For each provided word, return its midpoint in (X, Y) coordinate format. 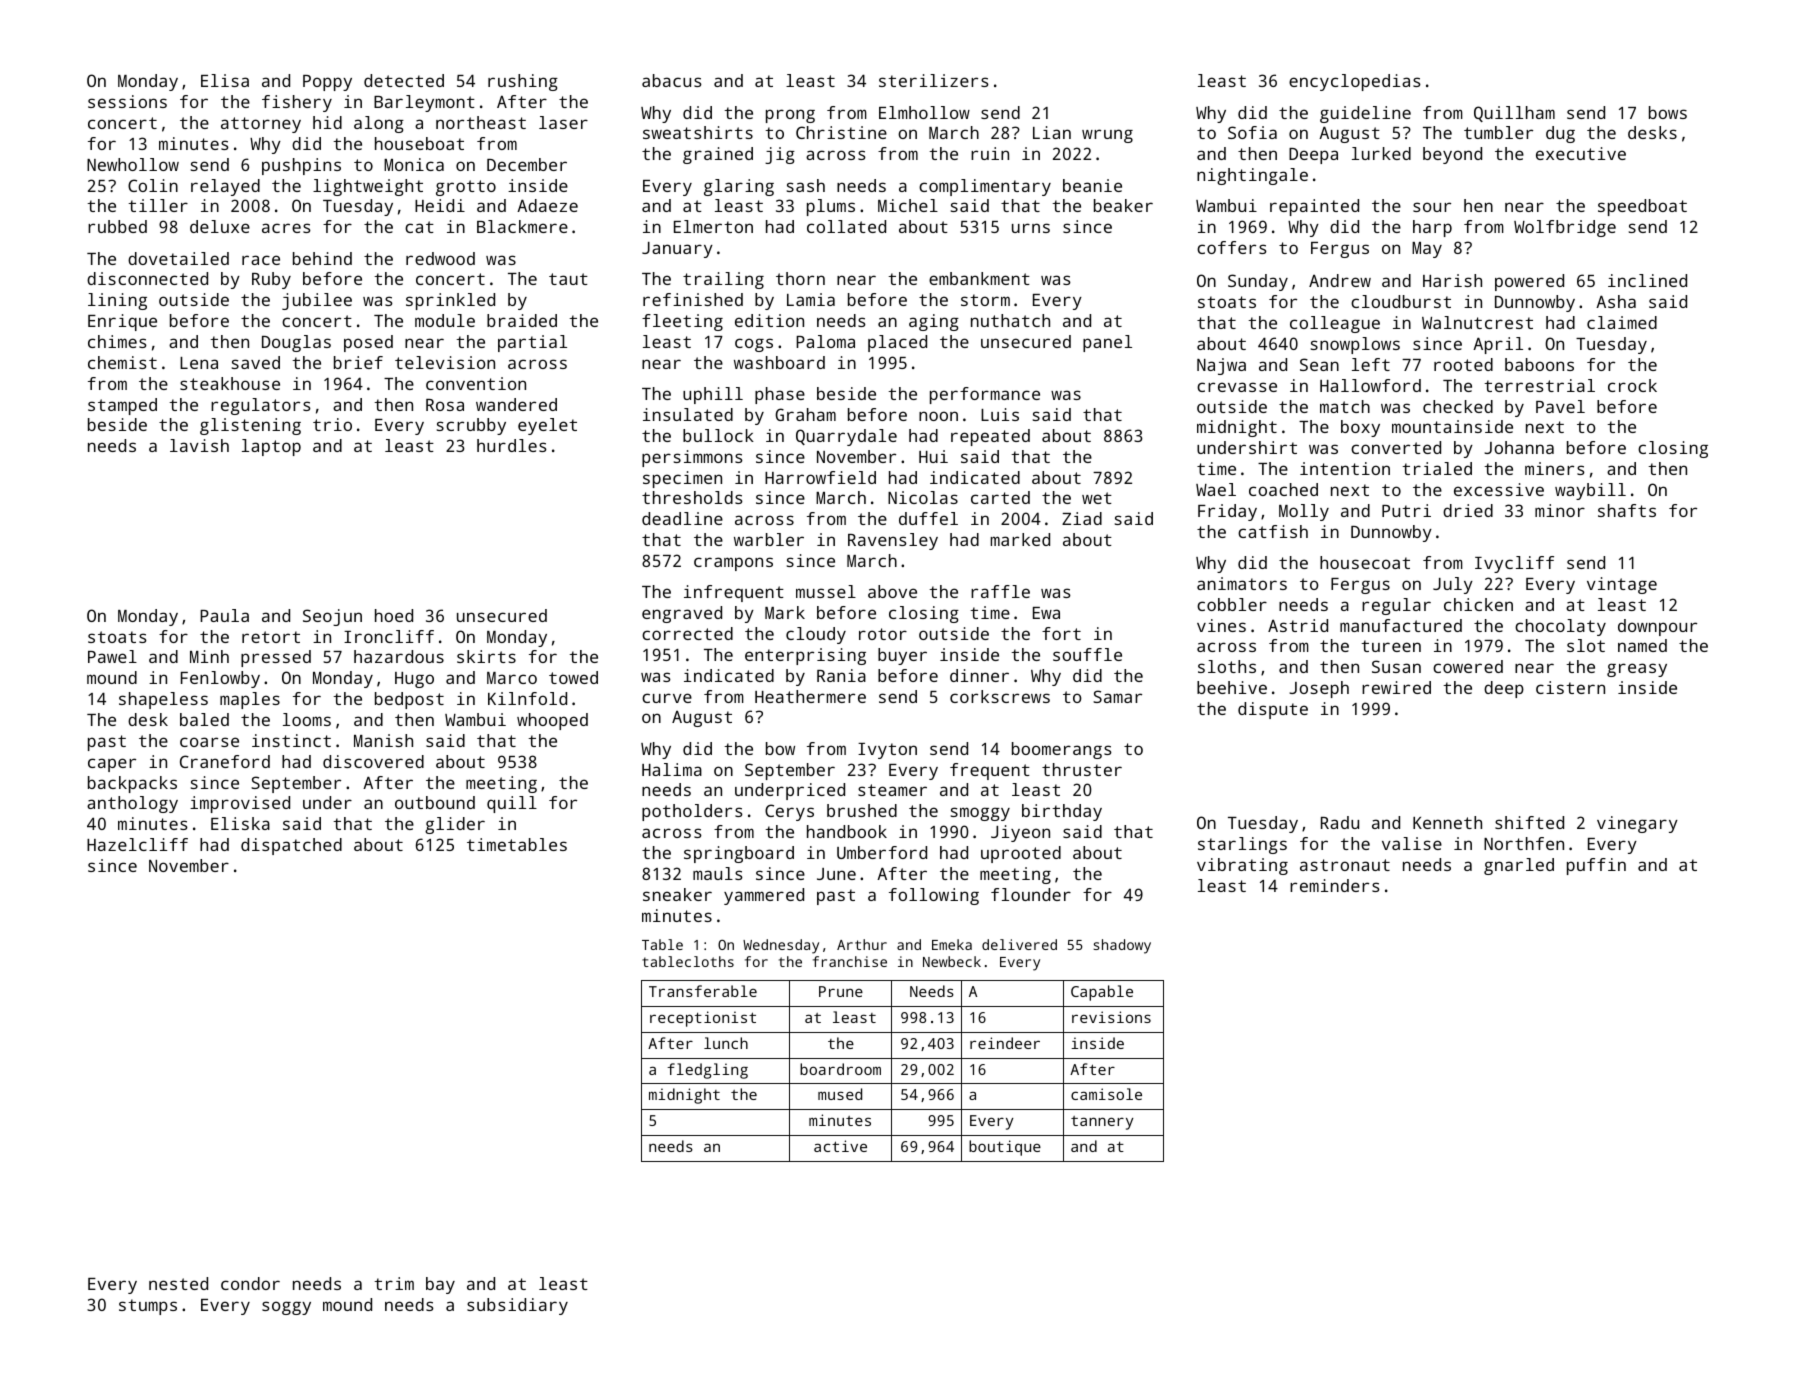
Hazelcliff (137, 844)
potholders (692, 812)
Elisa (225, 80)
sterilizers (934, 80)
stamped (122, 406)
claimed (1622, 322)
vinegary (1637, 824)
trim (394, 1283)
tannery (1102, 1123)
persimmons (692, 458)
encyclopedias (1355, 82)
